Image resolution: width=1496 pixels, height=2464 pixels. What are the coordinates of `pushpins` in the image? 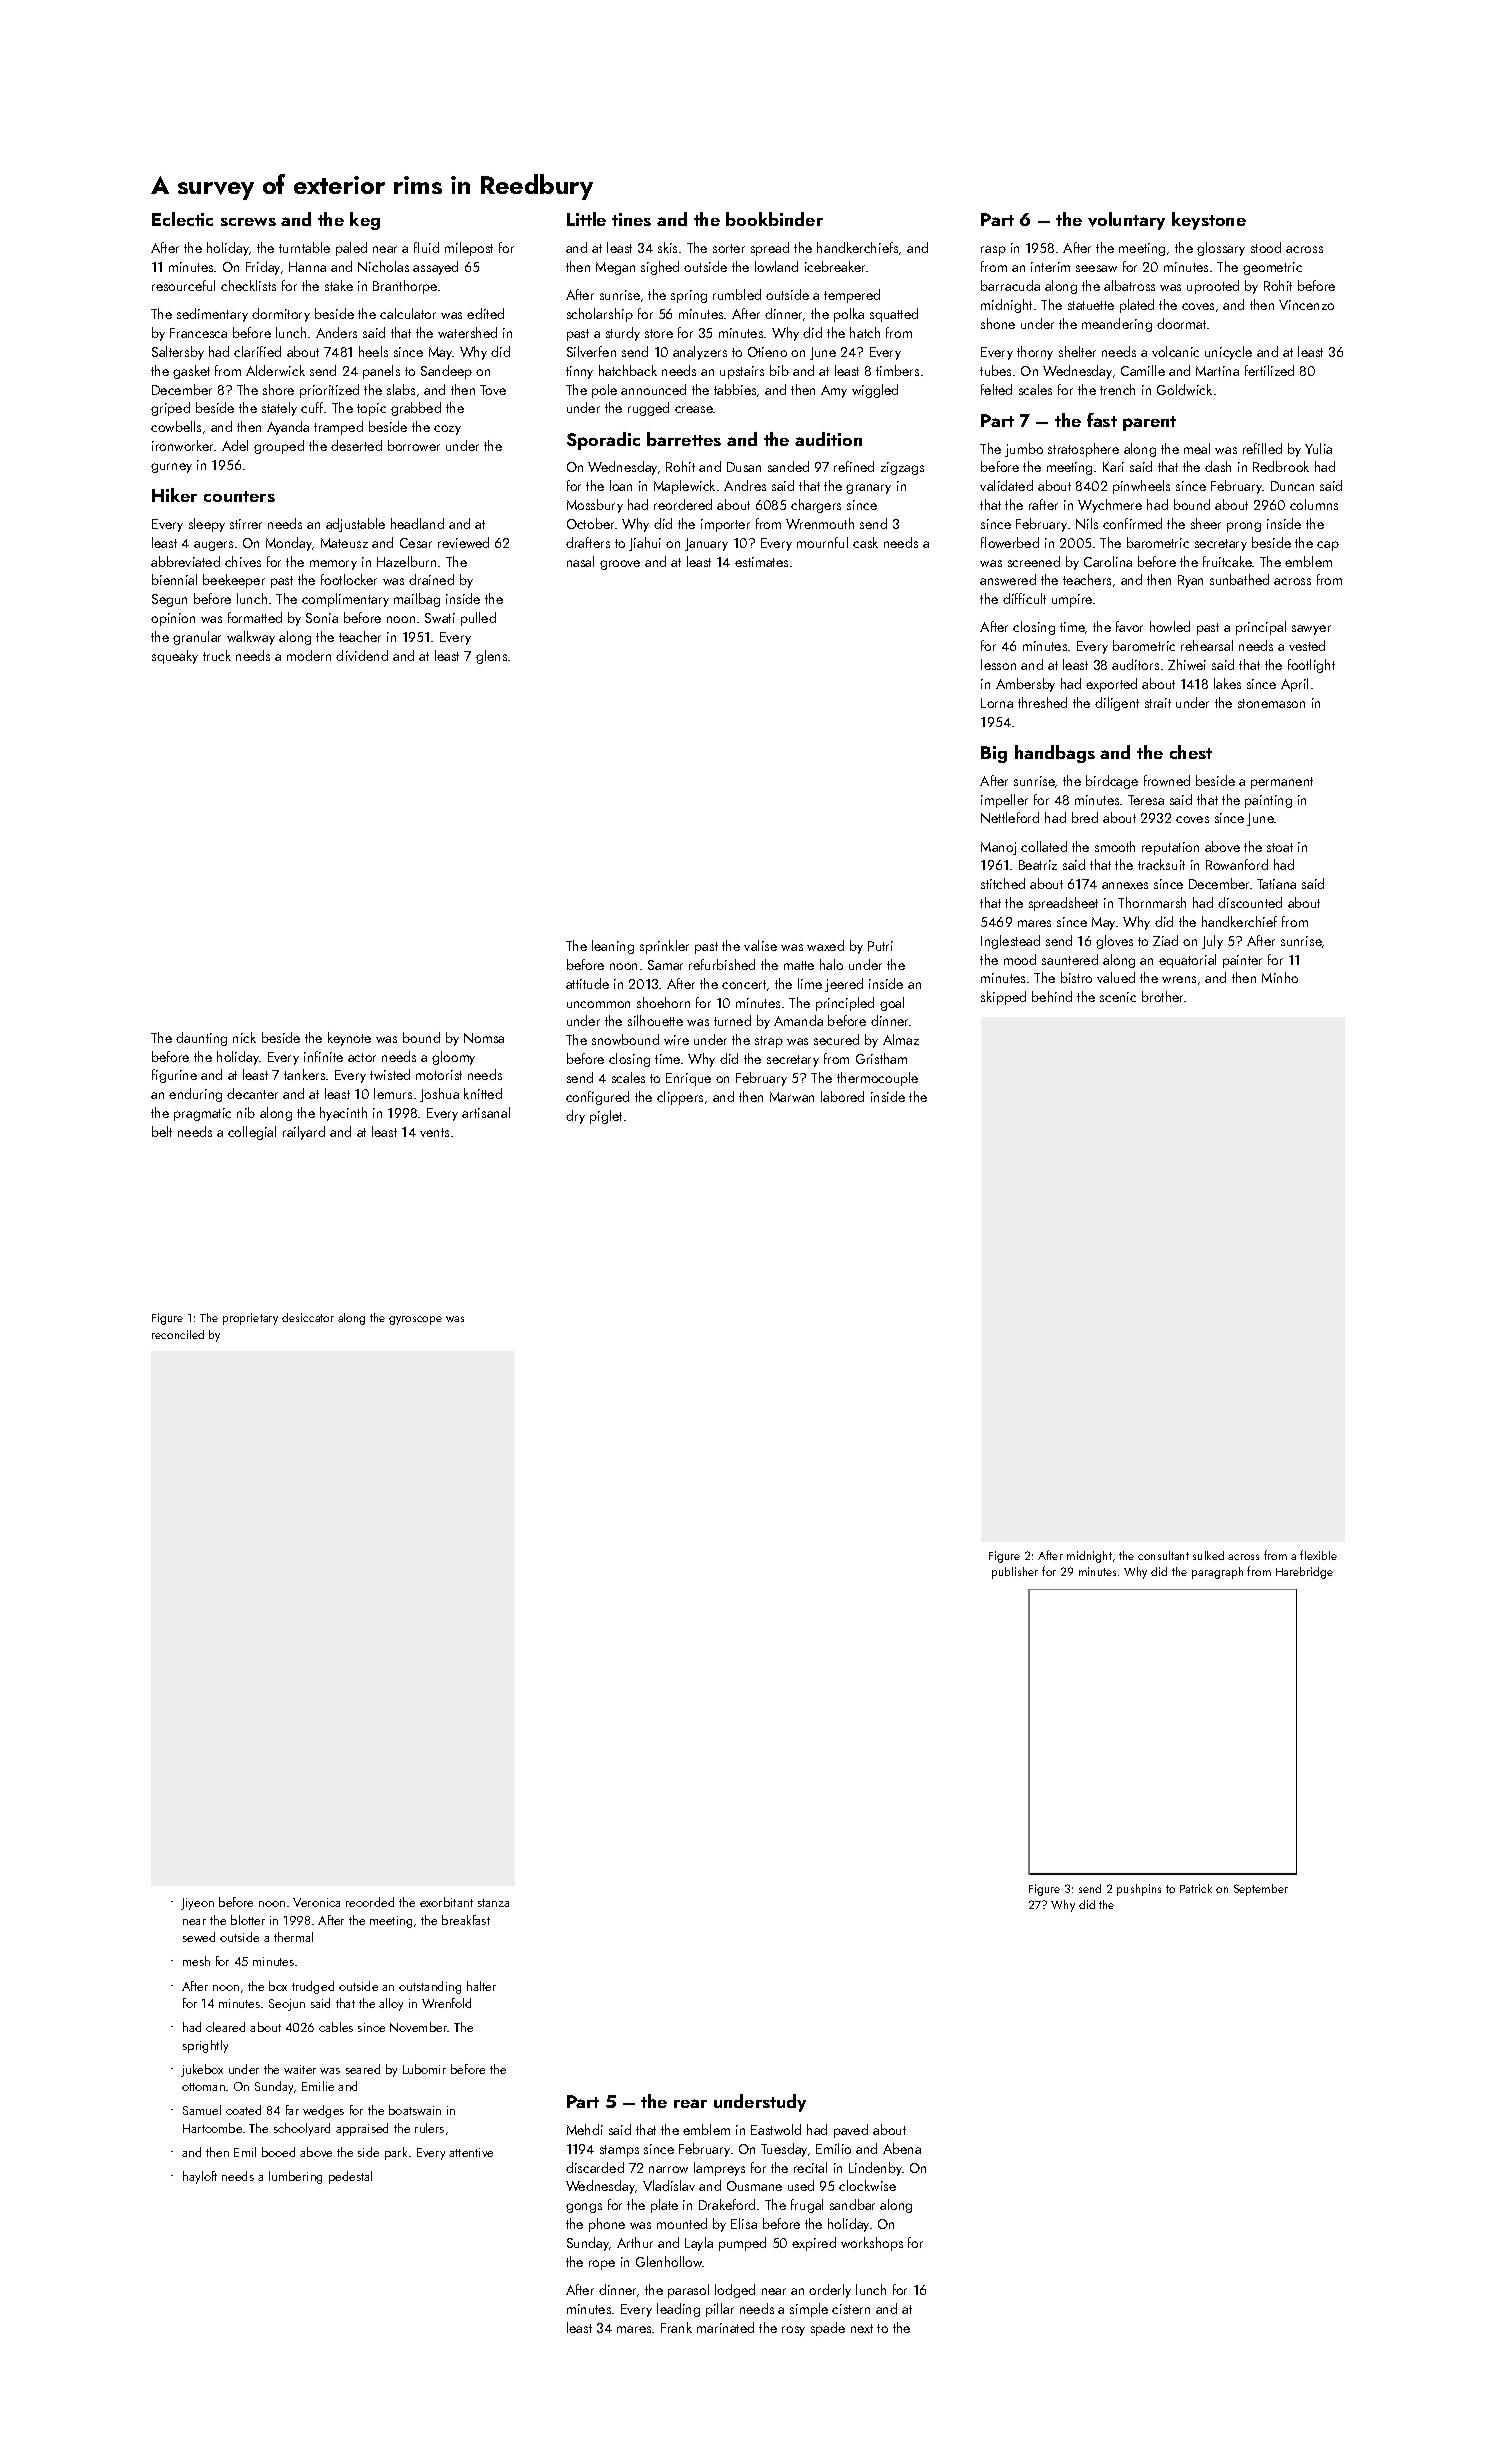 It's located at (1139, 1890).
